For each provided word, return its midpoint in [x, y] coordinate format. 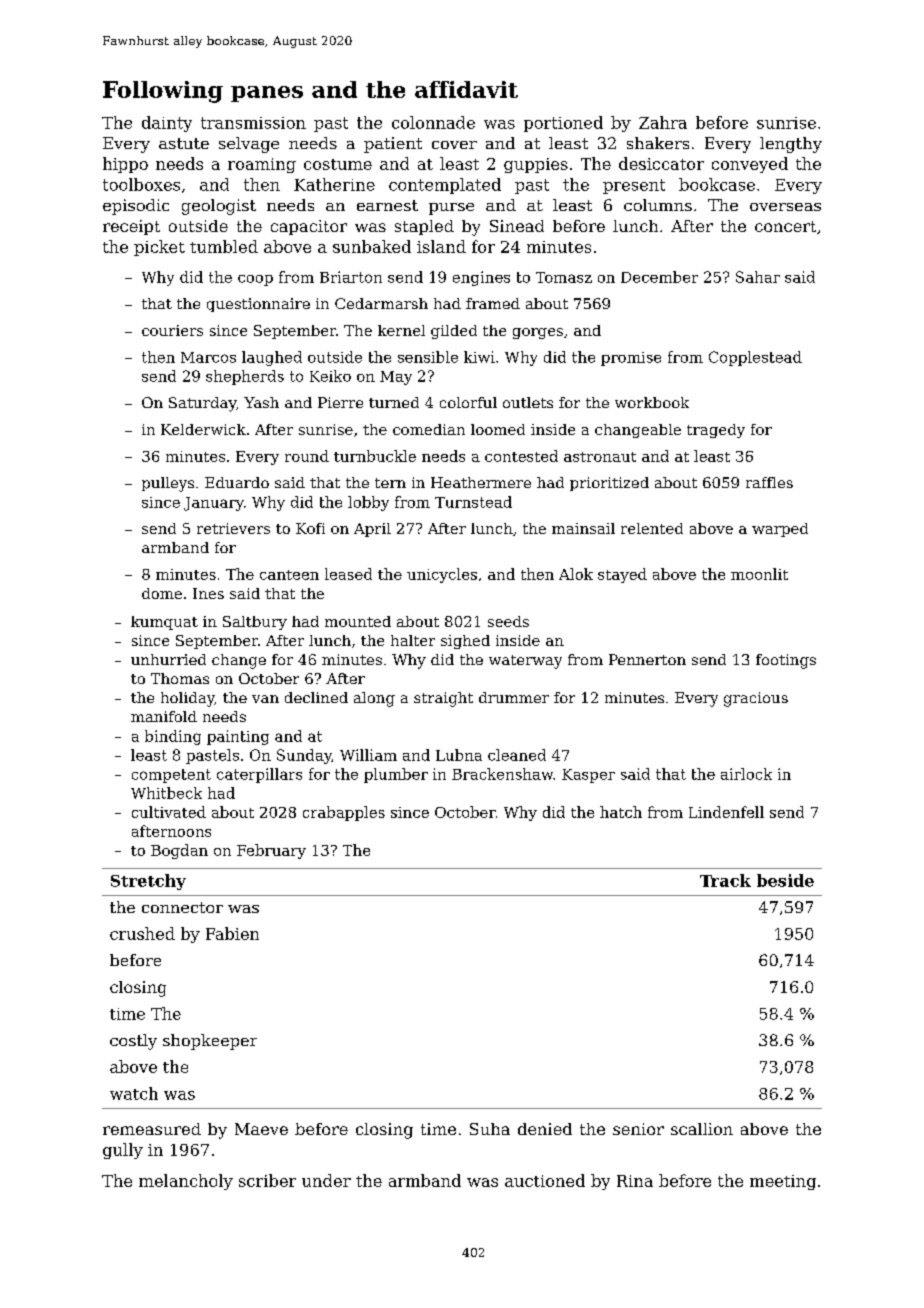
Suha [490, 1129]
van [265, 699]
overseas [785, 207]
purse [451, 209]
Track [725, 880]
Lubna [459, 755]
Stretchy [148, 882]
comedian [429, 429]
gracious [756, 699]
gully [123, 1151]
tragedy [716, 431]
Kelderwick [203, 429]
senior [638, 1129]
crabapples [344, 813]
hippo [125, 165]
